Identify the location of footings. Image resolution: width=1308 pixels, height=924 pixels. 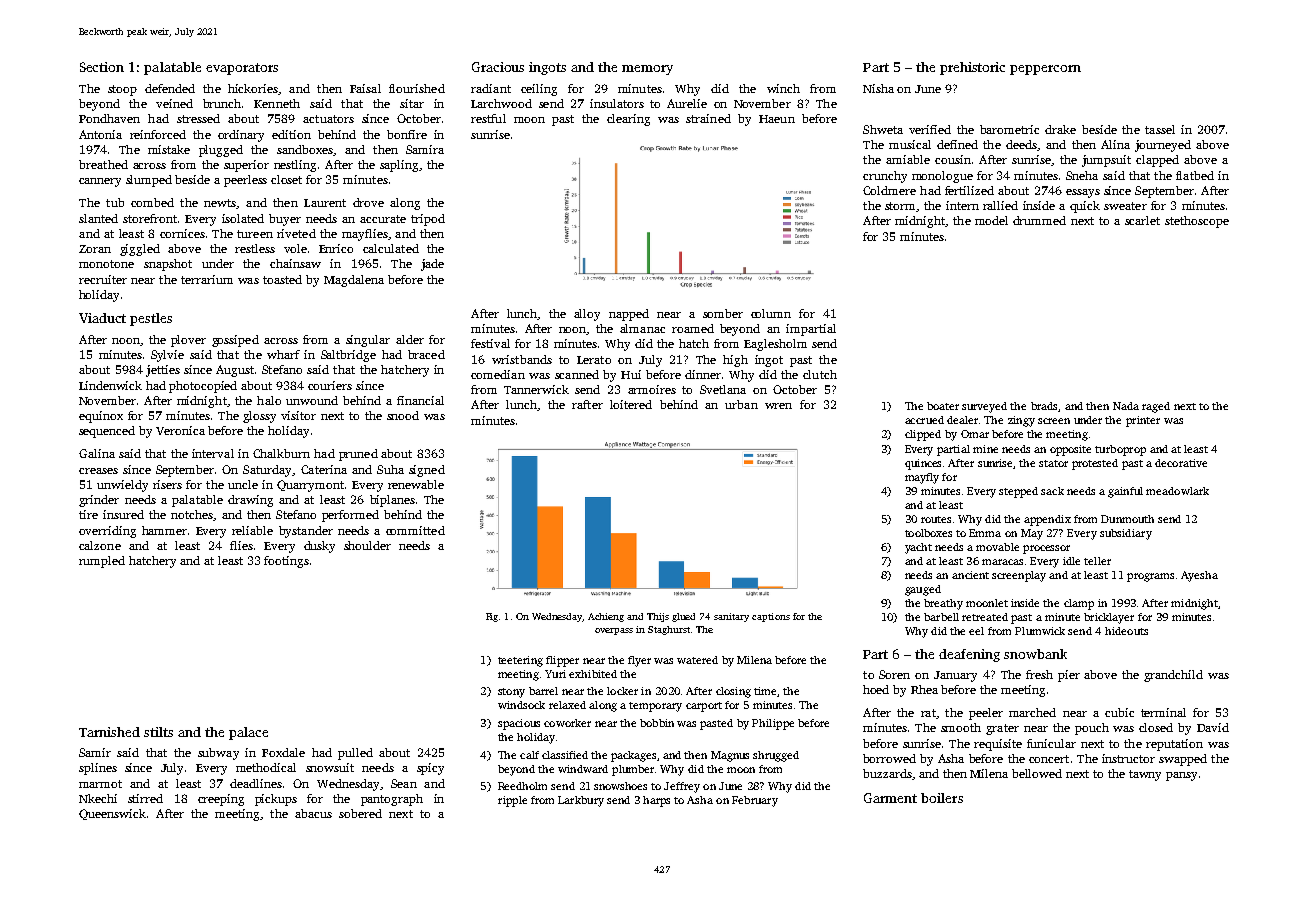
(286, 562).
